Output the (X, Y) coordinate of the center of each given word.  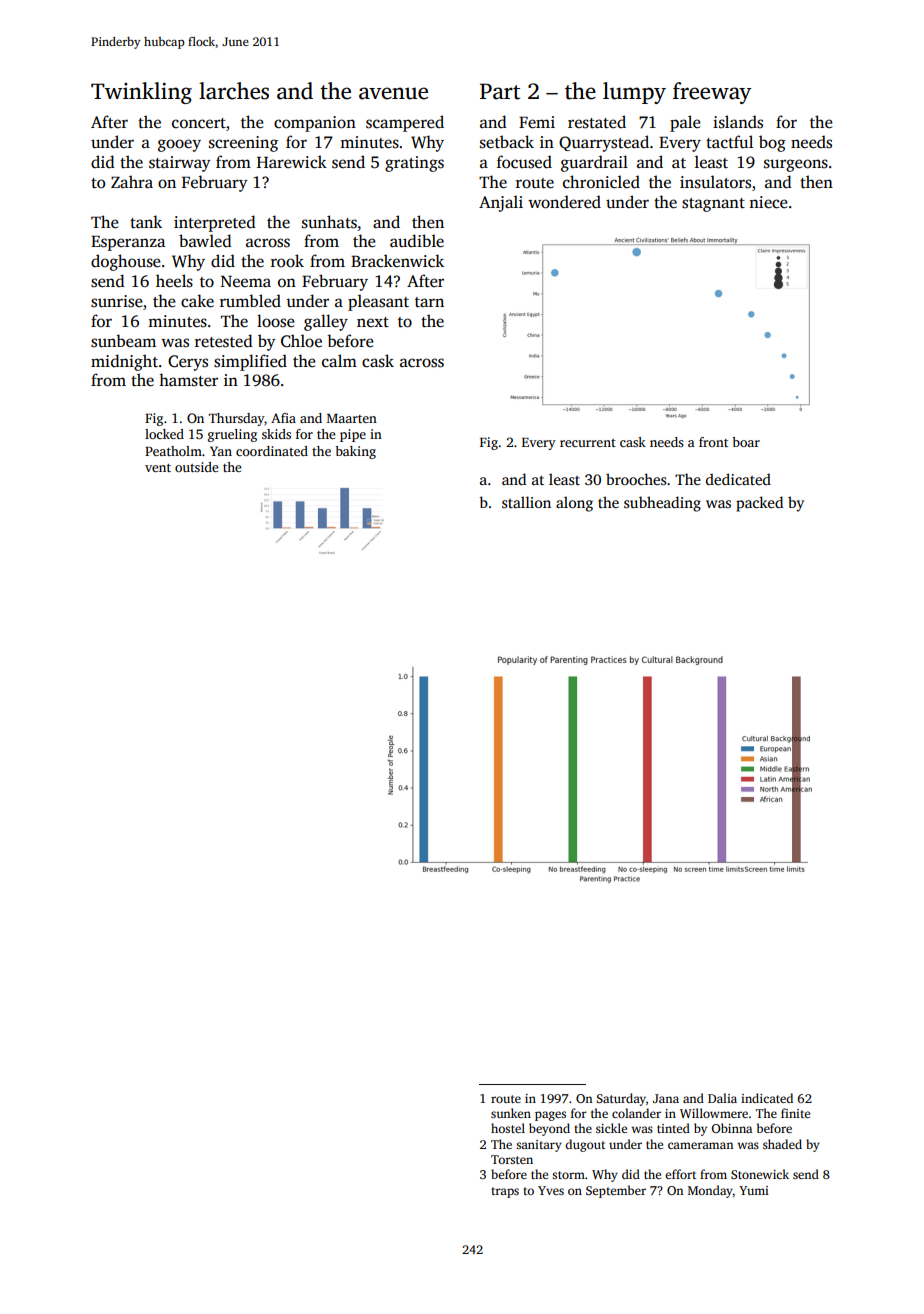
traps (505, 1192)
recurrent (588, 443)
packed (759, 504)
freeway (712, 93)
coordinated (272, 451)
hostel (508, 1128)
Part (500, 91)
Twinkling (141, 93)
